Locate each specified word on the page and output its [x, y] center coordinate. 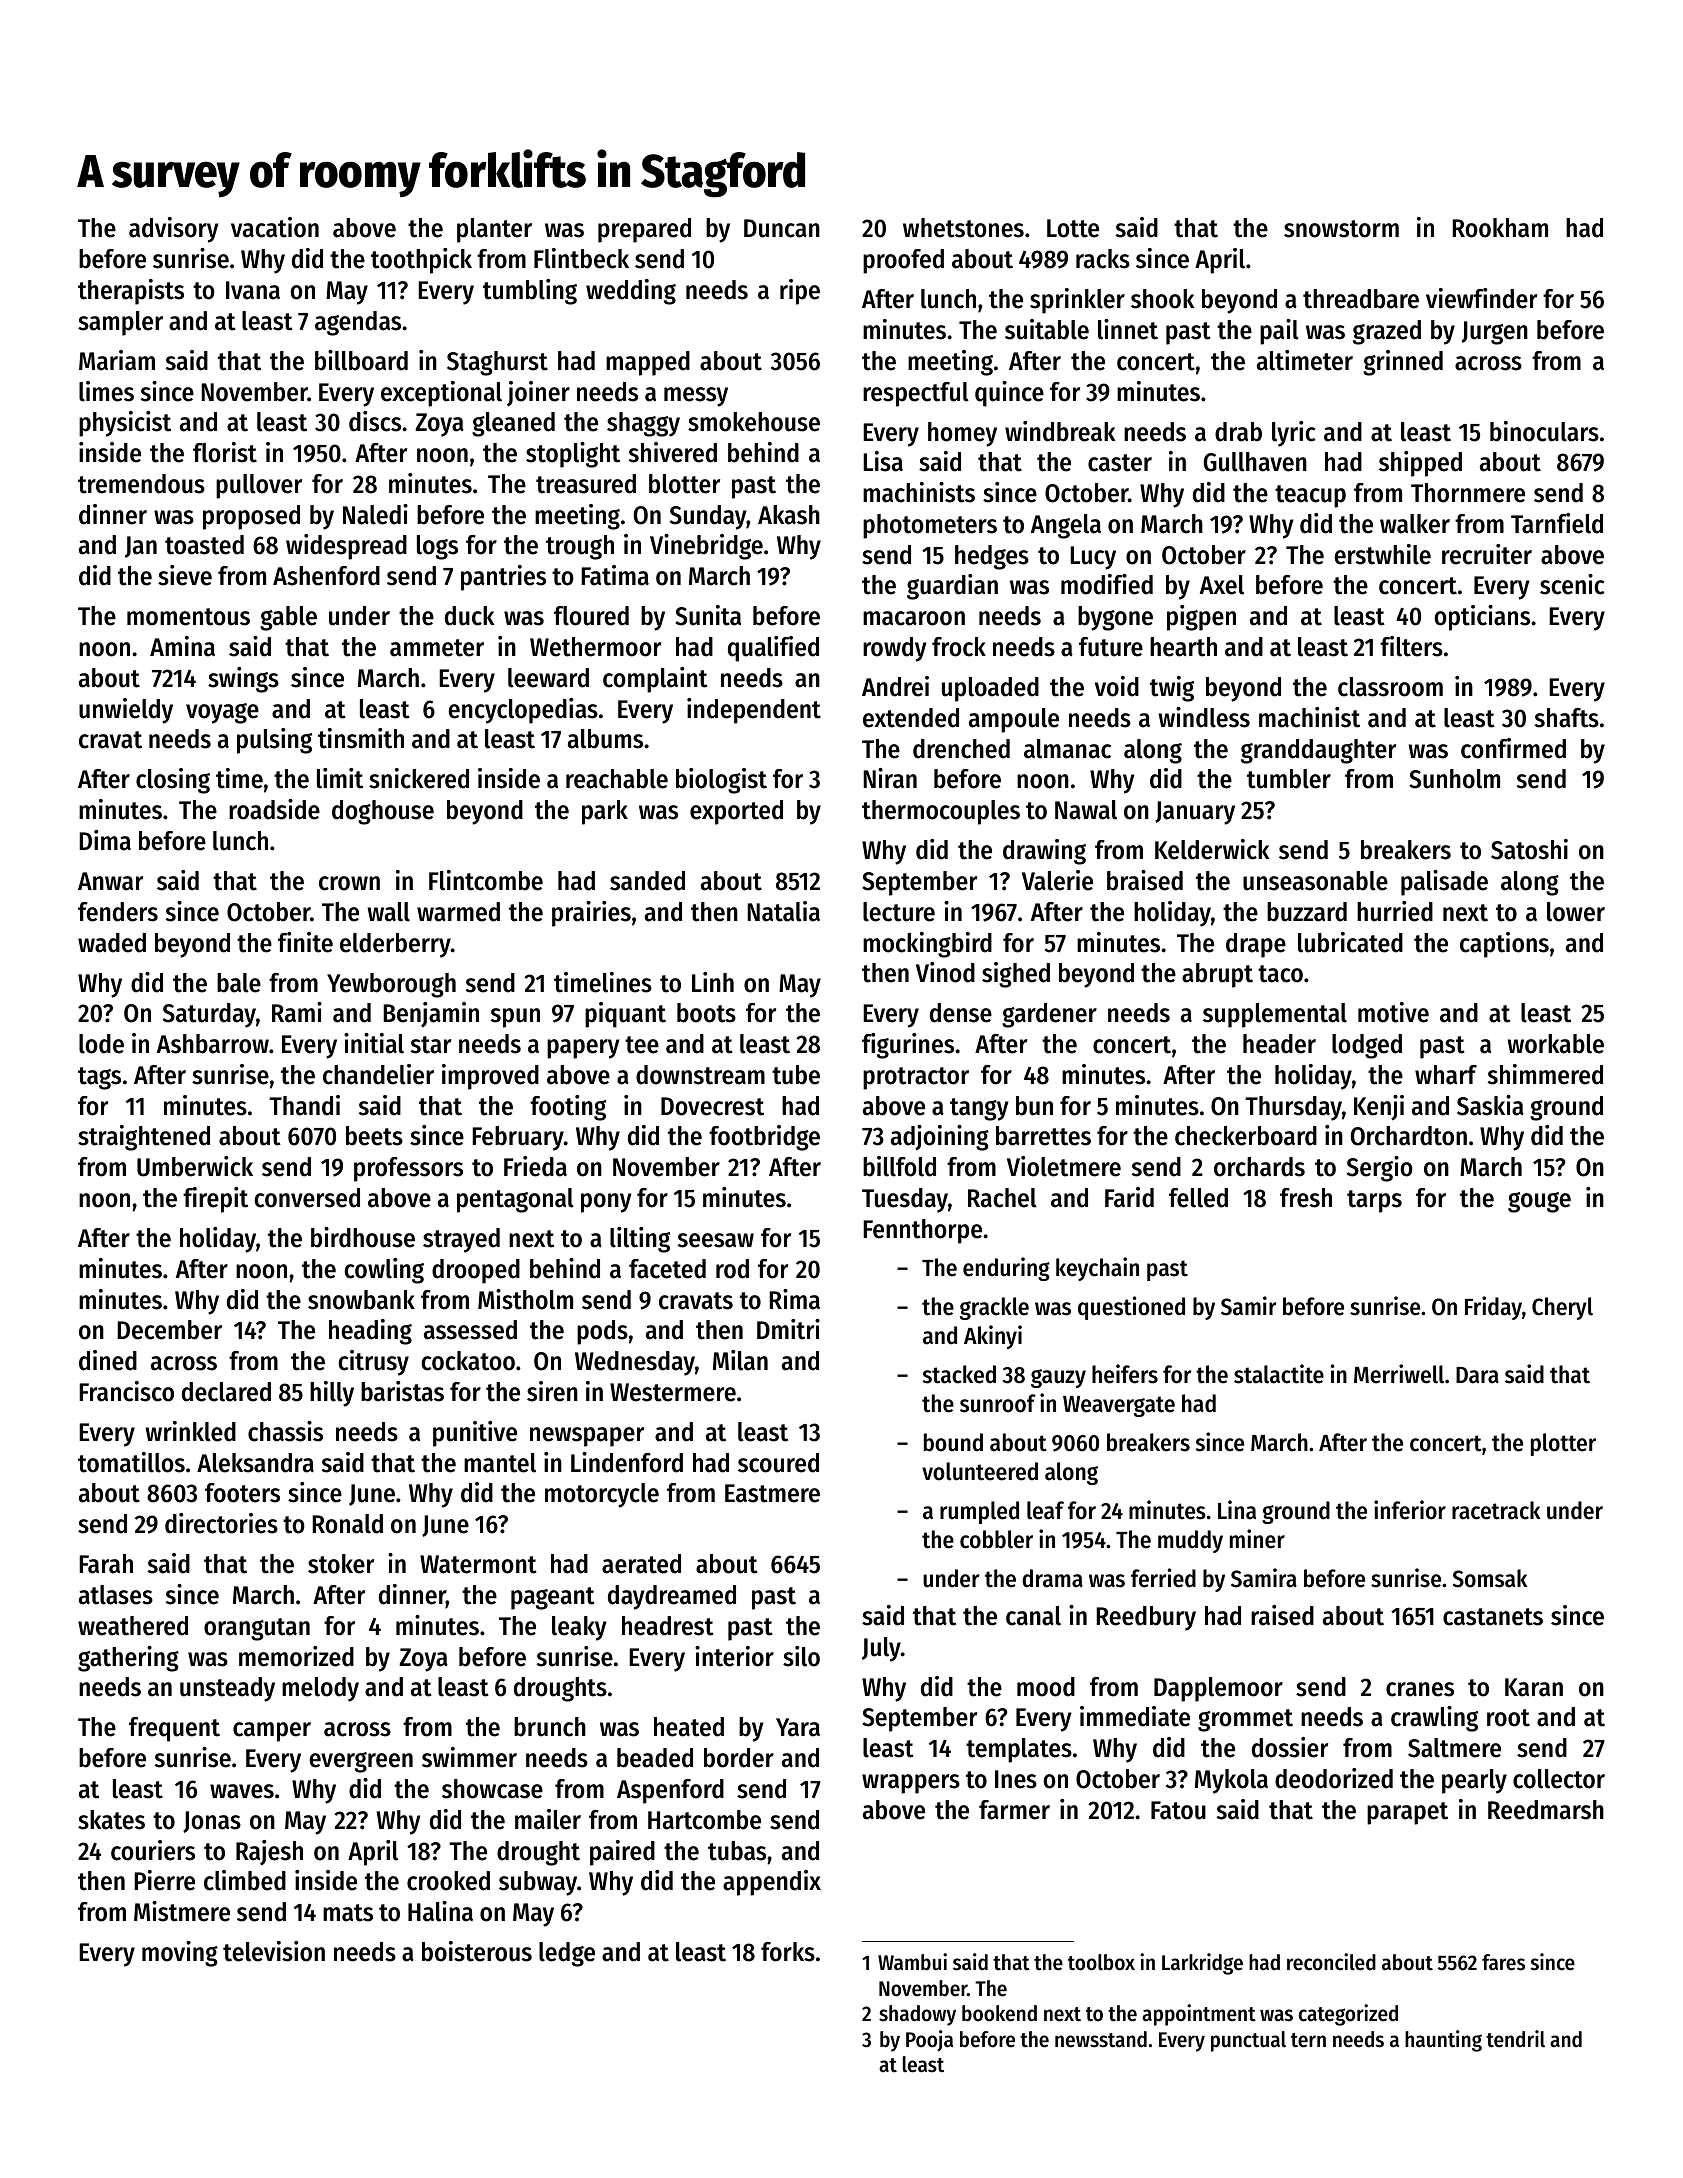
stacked [959, 1374]
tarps [1374, 1201]
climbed [245, 1880]
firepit [215, 1200]
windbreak [1060, 431]
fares [1503, 1962]
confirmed [1513, 748]
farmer [1014, 1810]
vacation [275, 227]
